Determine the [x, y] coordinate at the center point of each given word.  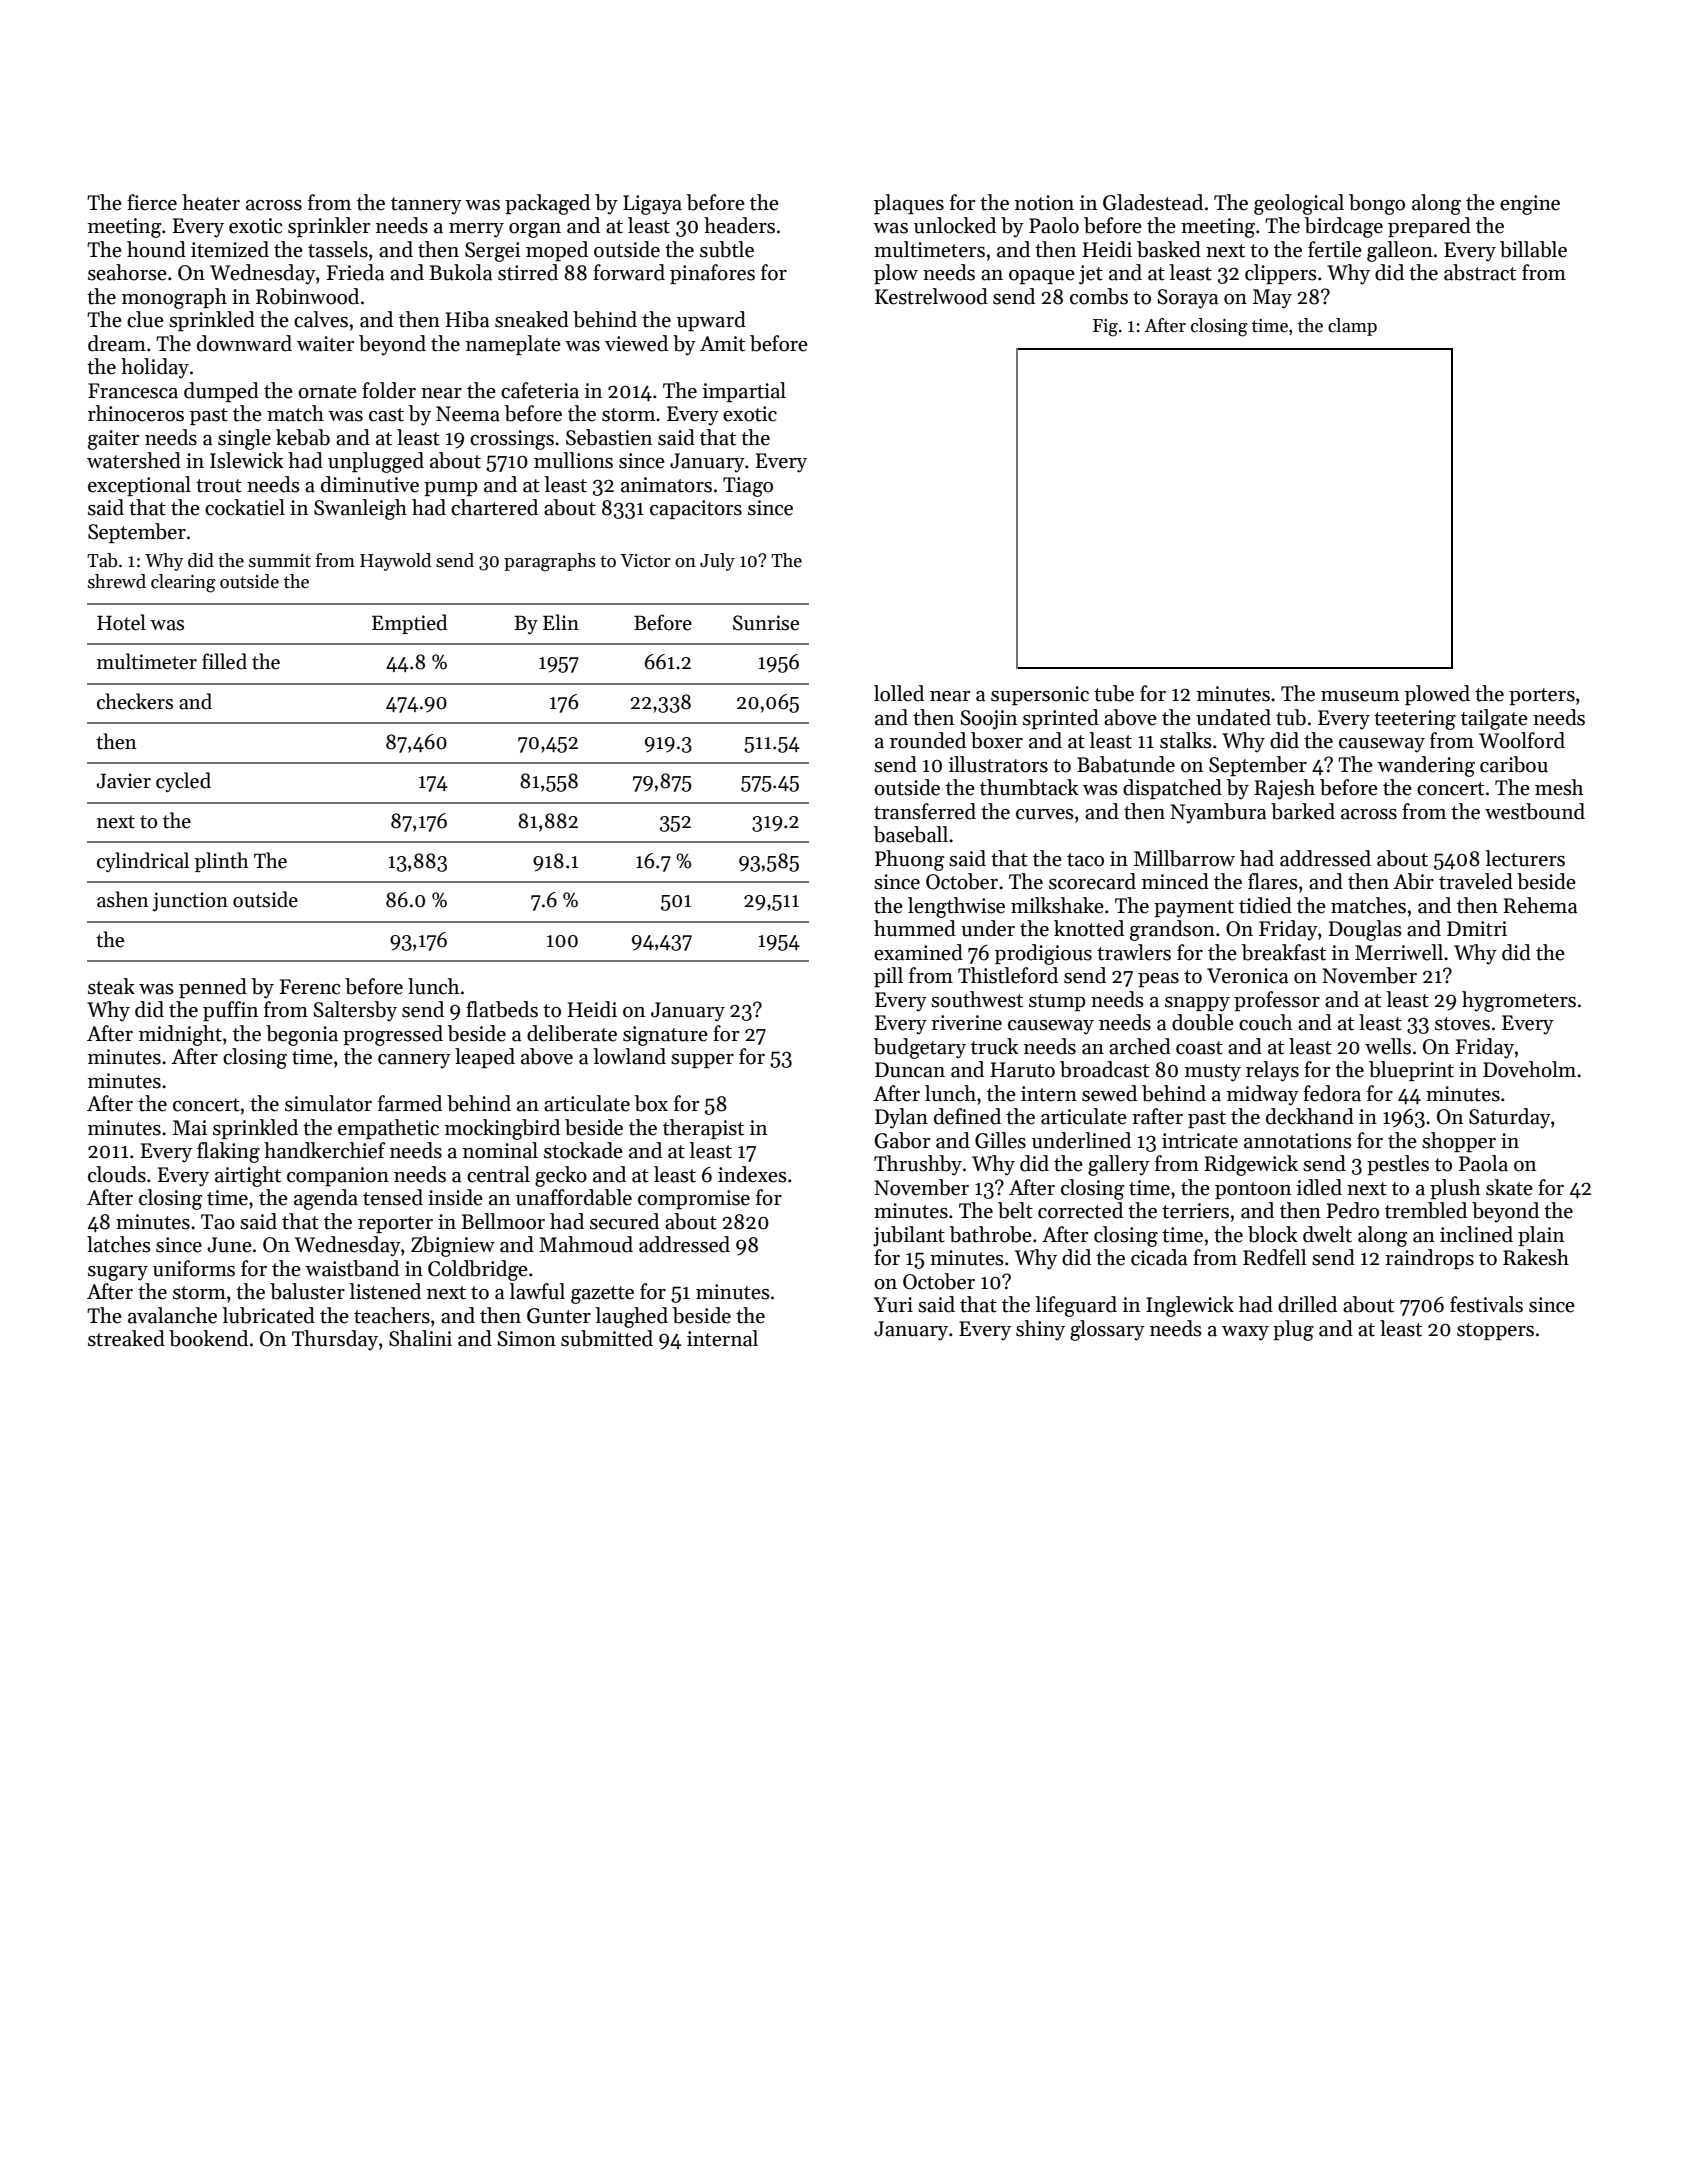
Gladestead [1153, 202]
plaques [909, 204]
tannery [426, 206]
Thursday [335, 1340]
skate [1509, 1187]
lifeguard [1076, 1306]
